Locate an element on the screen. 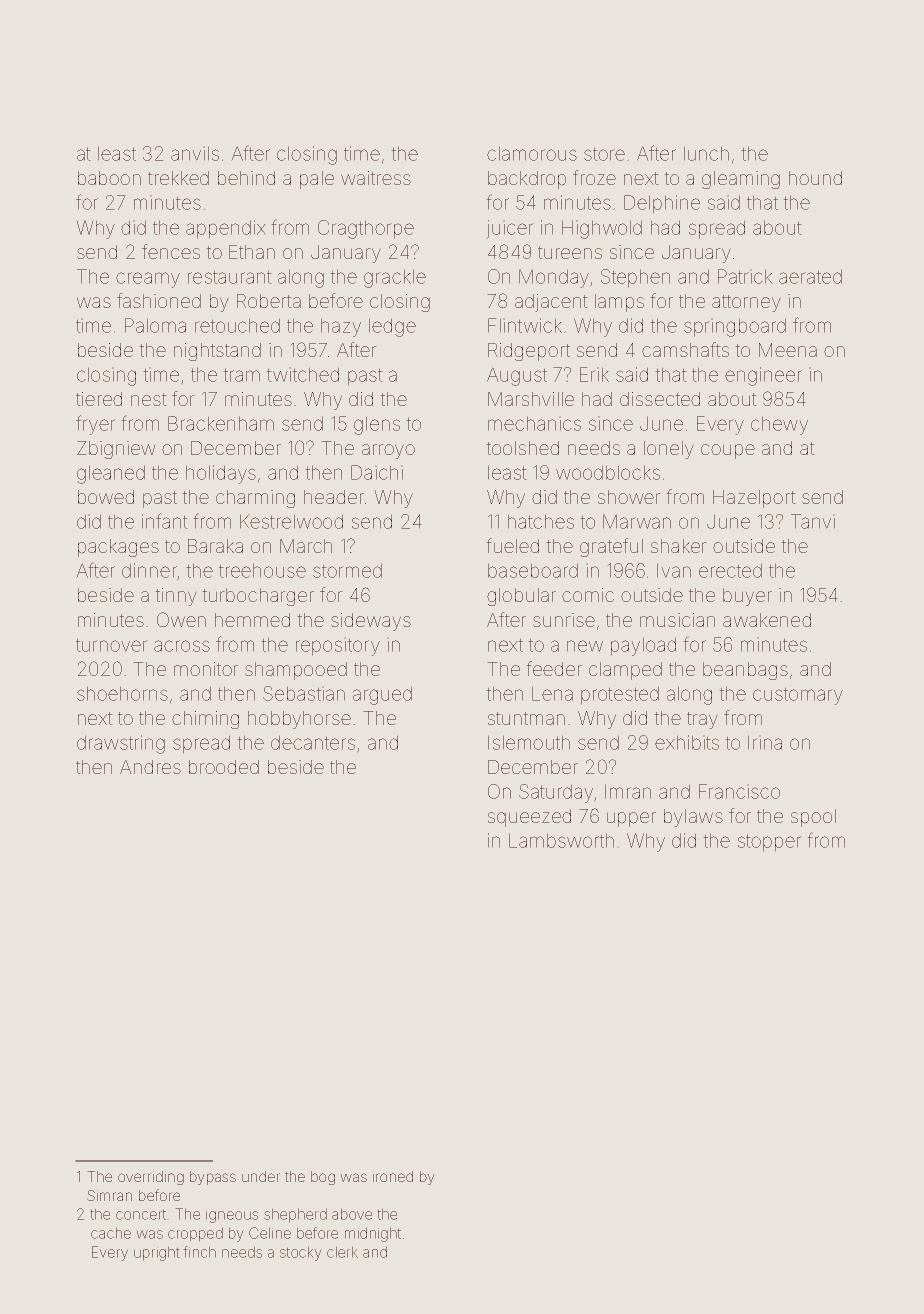 The width and height of the screenshot is (924, 1314). anvils is located at coordinates (195, 154).
